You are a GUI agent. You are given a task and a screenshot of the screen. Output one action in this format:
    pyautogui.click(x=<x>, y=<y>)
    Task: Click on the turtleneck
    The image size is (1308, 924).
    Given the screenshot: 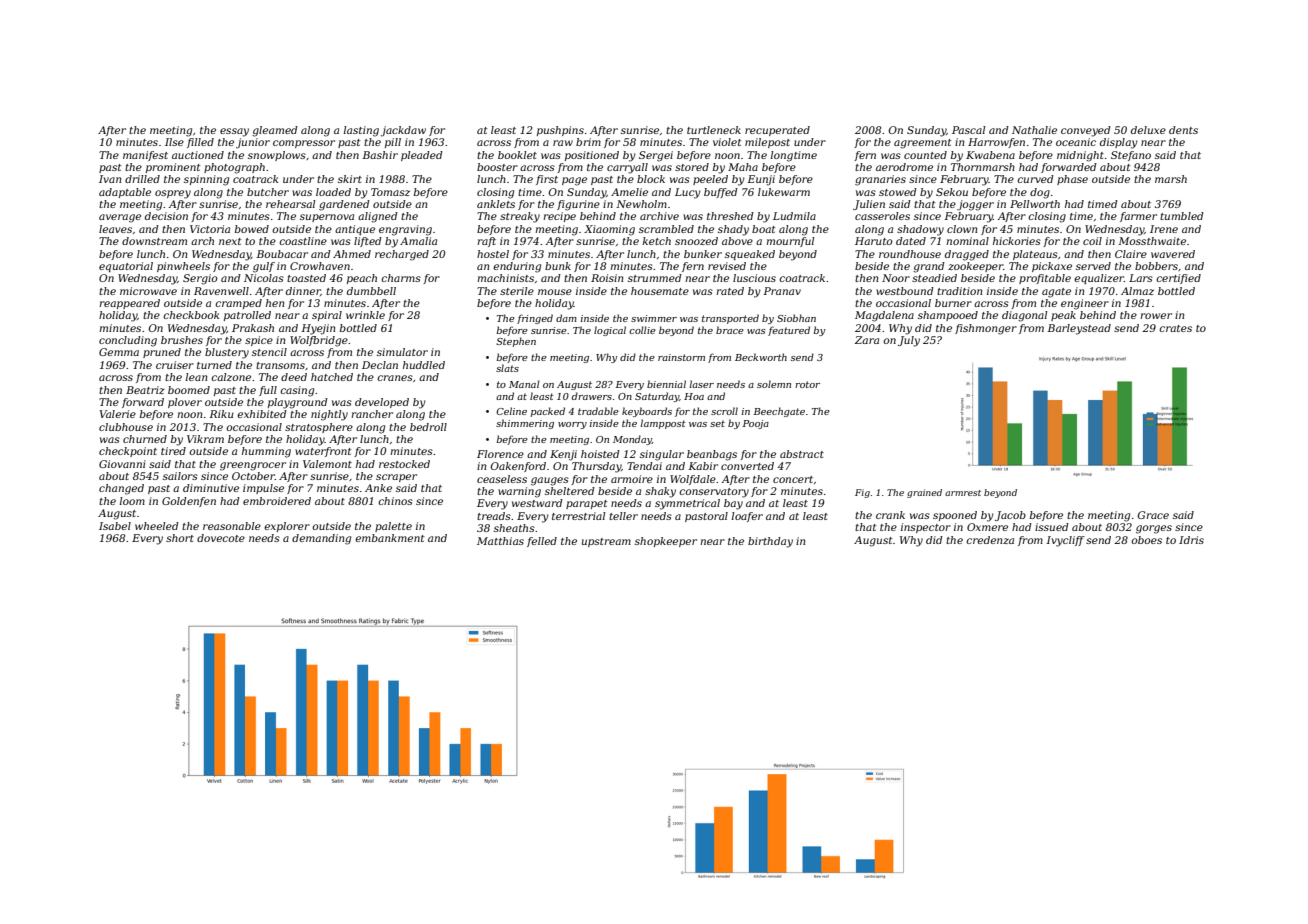 What is the action you would take?
    pyautogui.click(x=714, y=130)
